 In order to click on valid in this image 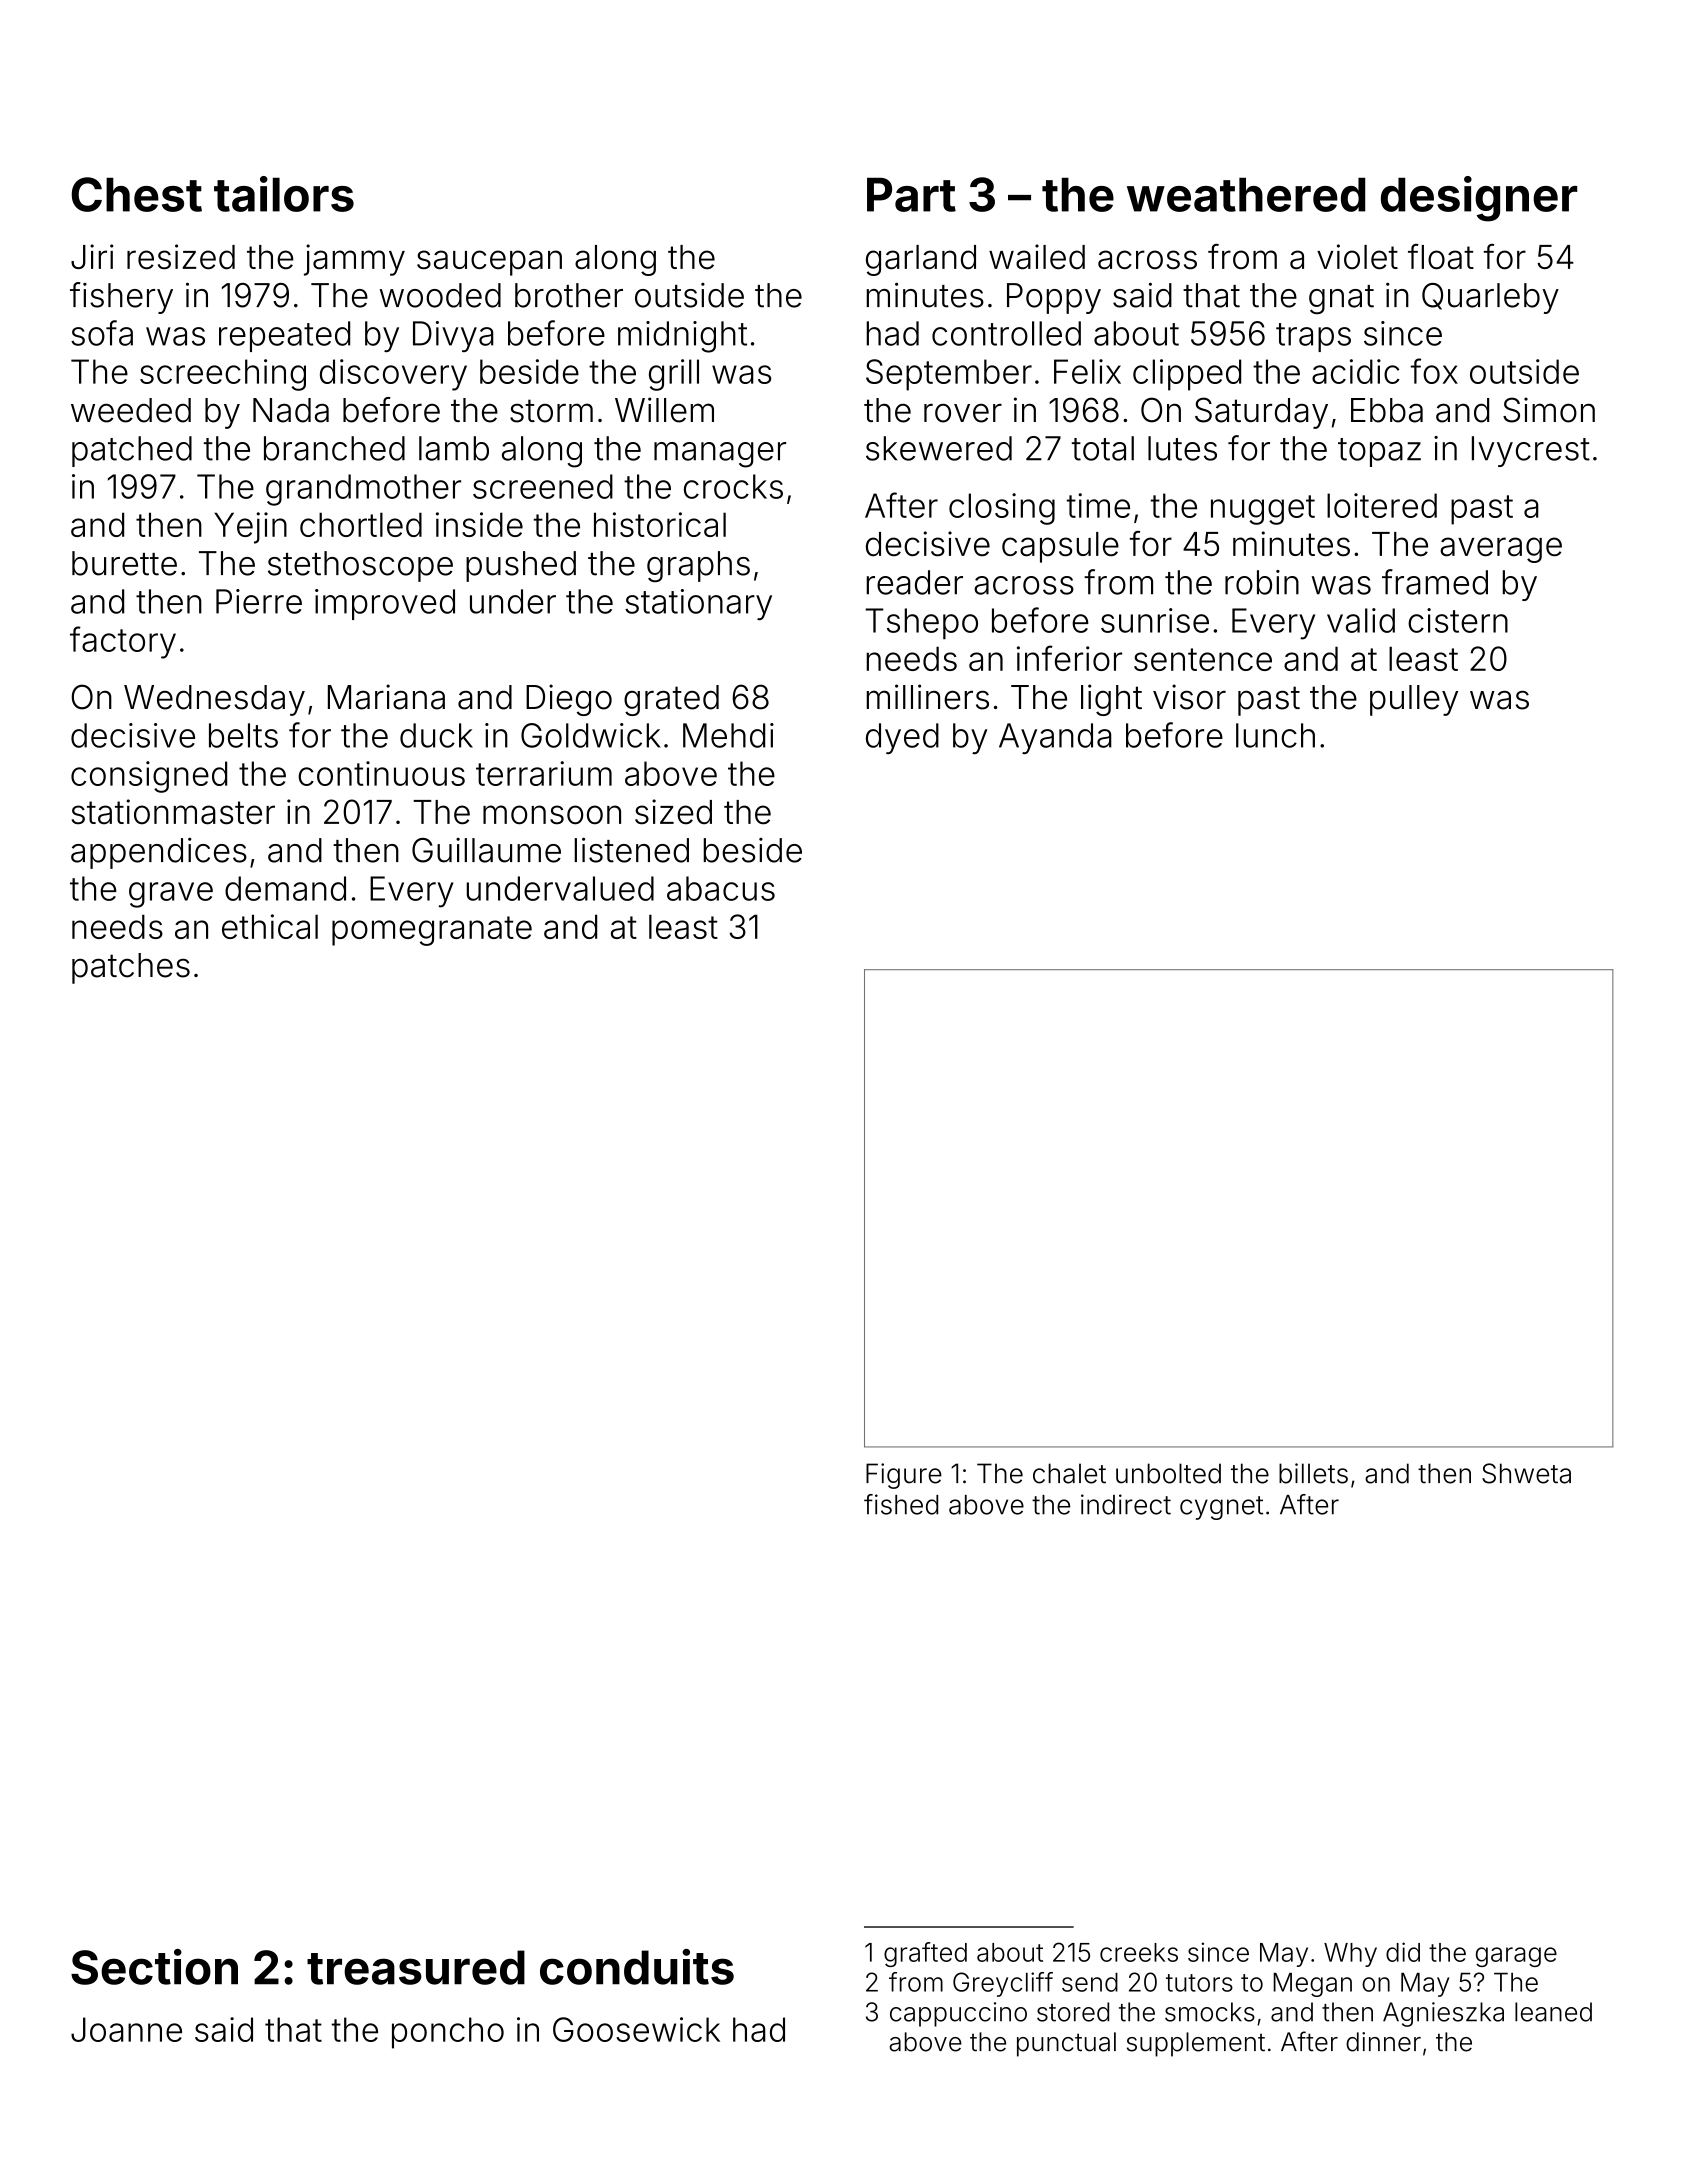, I will do `click(1361, 620)`.
